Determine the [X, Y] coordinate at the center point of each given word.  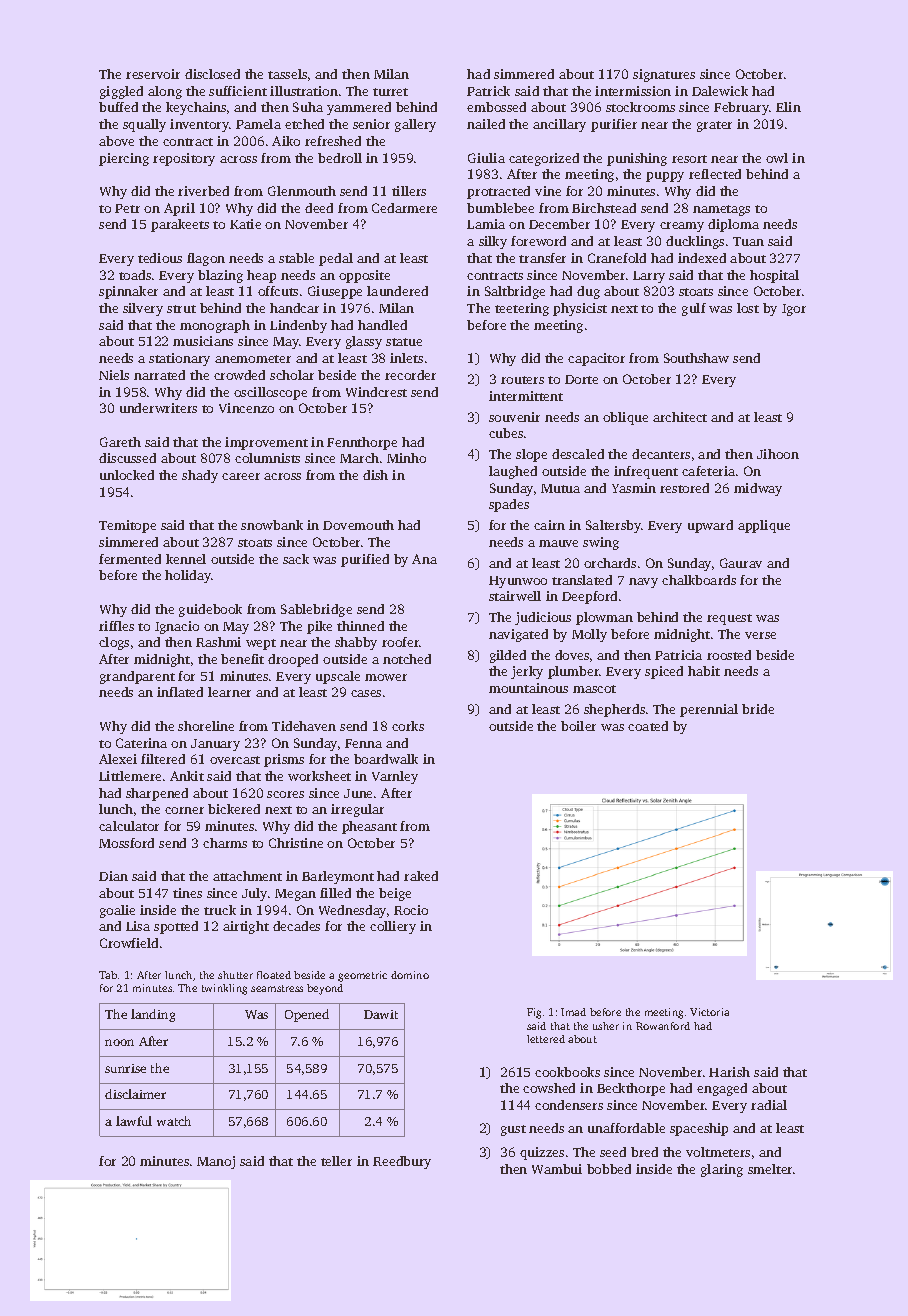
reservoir [153, 74]
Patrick [488, 91]
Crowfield [129, 943]
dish [375, 475]
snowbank [272, 525]
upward [710, 526]
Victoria [709, 1012]
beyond [325, 989]
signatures [664, 75]
